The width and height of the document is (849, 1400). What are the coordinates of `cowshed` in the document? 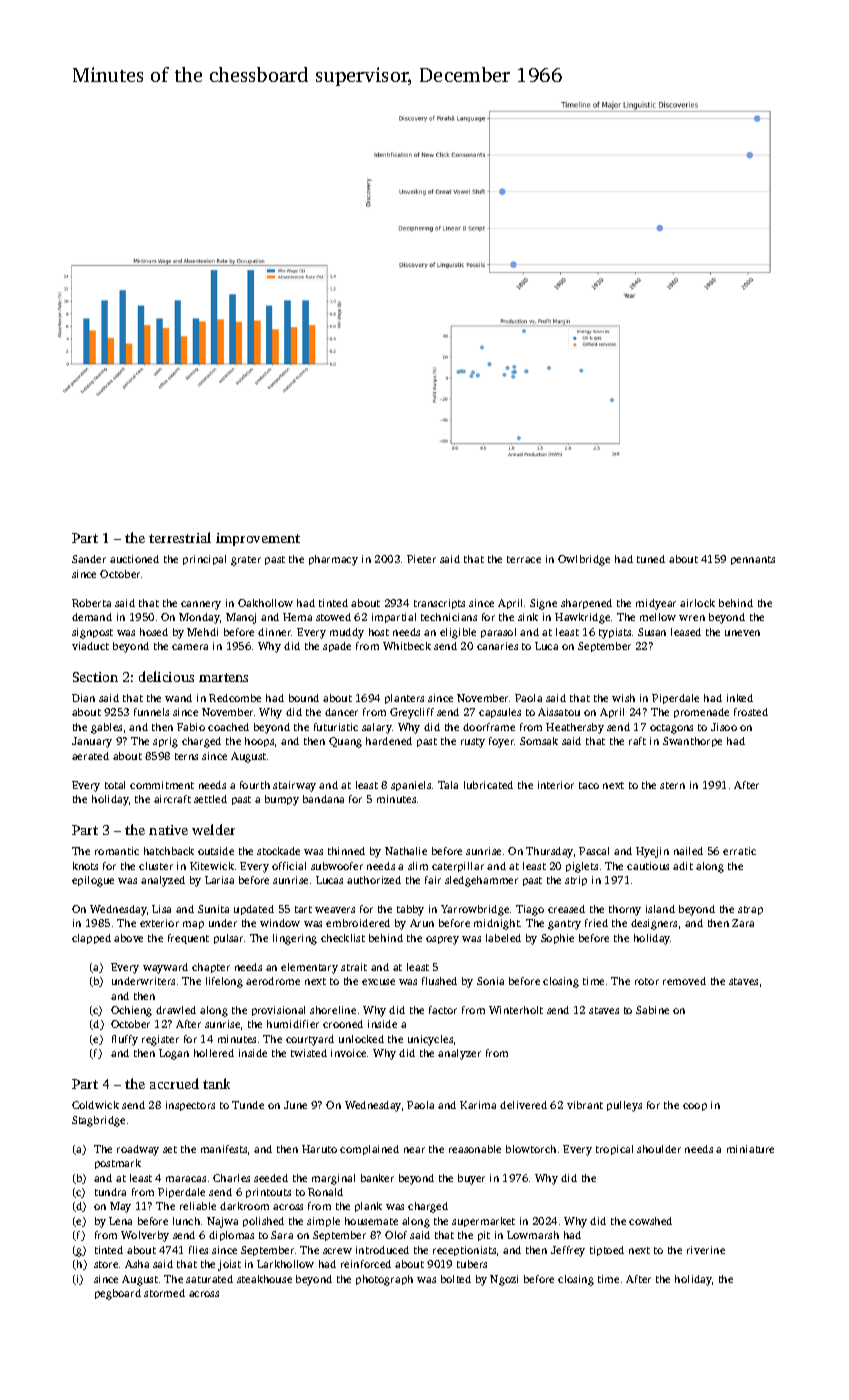 It's located at (650, 1221).
